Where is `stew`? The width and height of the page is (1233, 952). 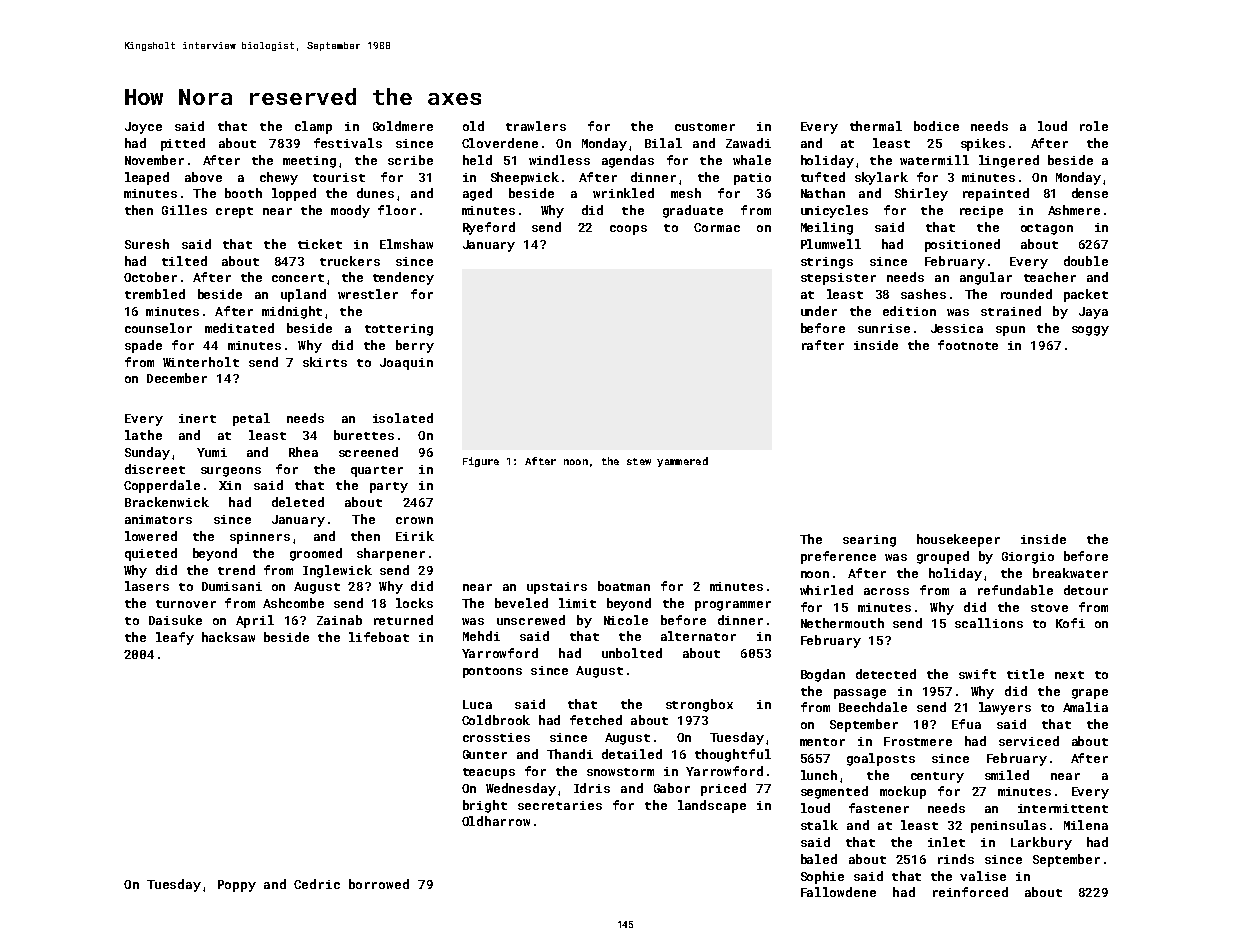
stew is located at coordinates (639, 461).
